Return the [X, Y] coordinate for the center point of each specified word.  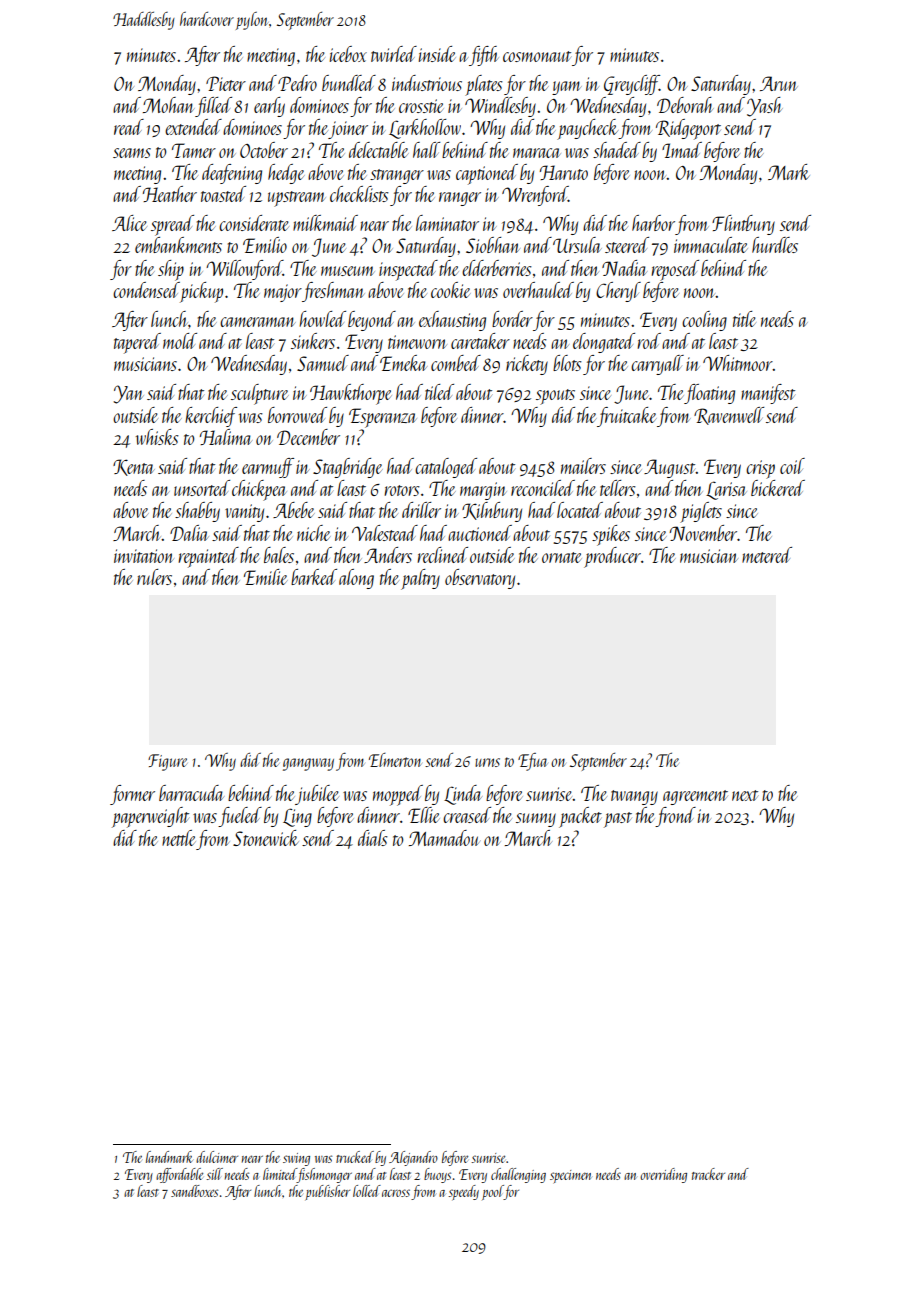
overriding [663, 1175]
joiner [348, 130]
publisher [328, 1192]
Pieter [226, 83]
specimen [570, 1176]
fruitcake [627, 417]
